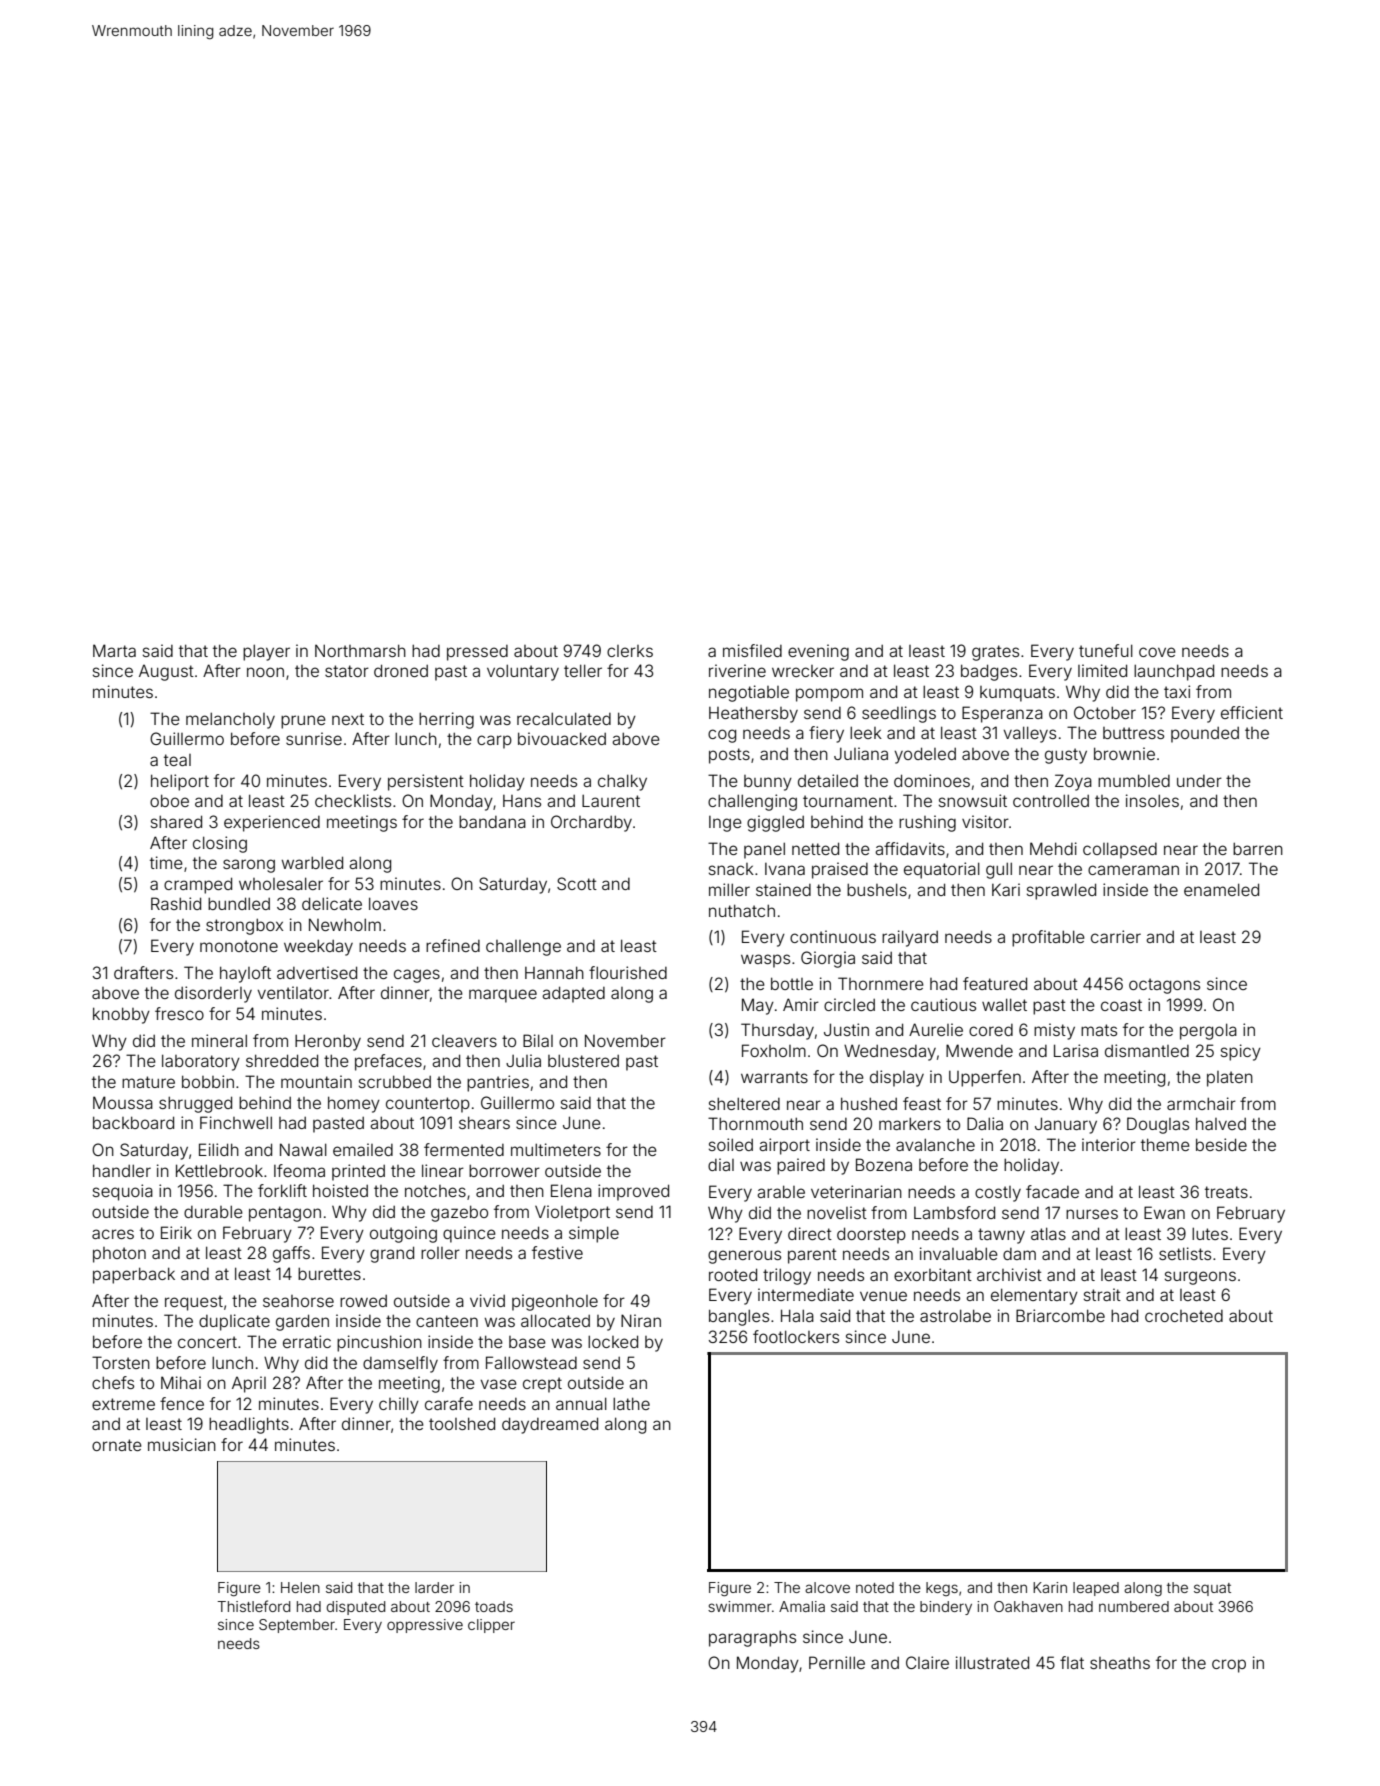 The height and width of the page is (1786, 1380). Describe the element at coordinates (1210, 1233) in the page. I see `lutes` at that location.
